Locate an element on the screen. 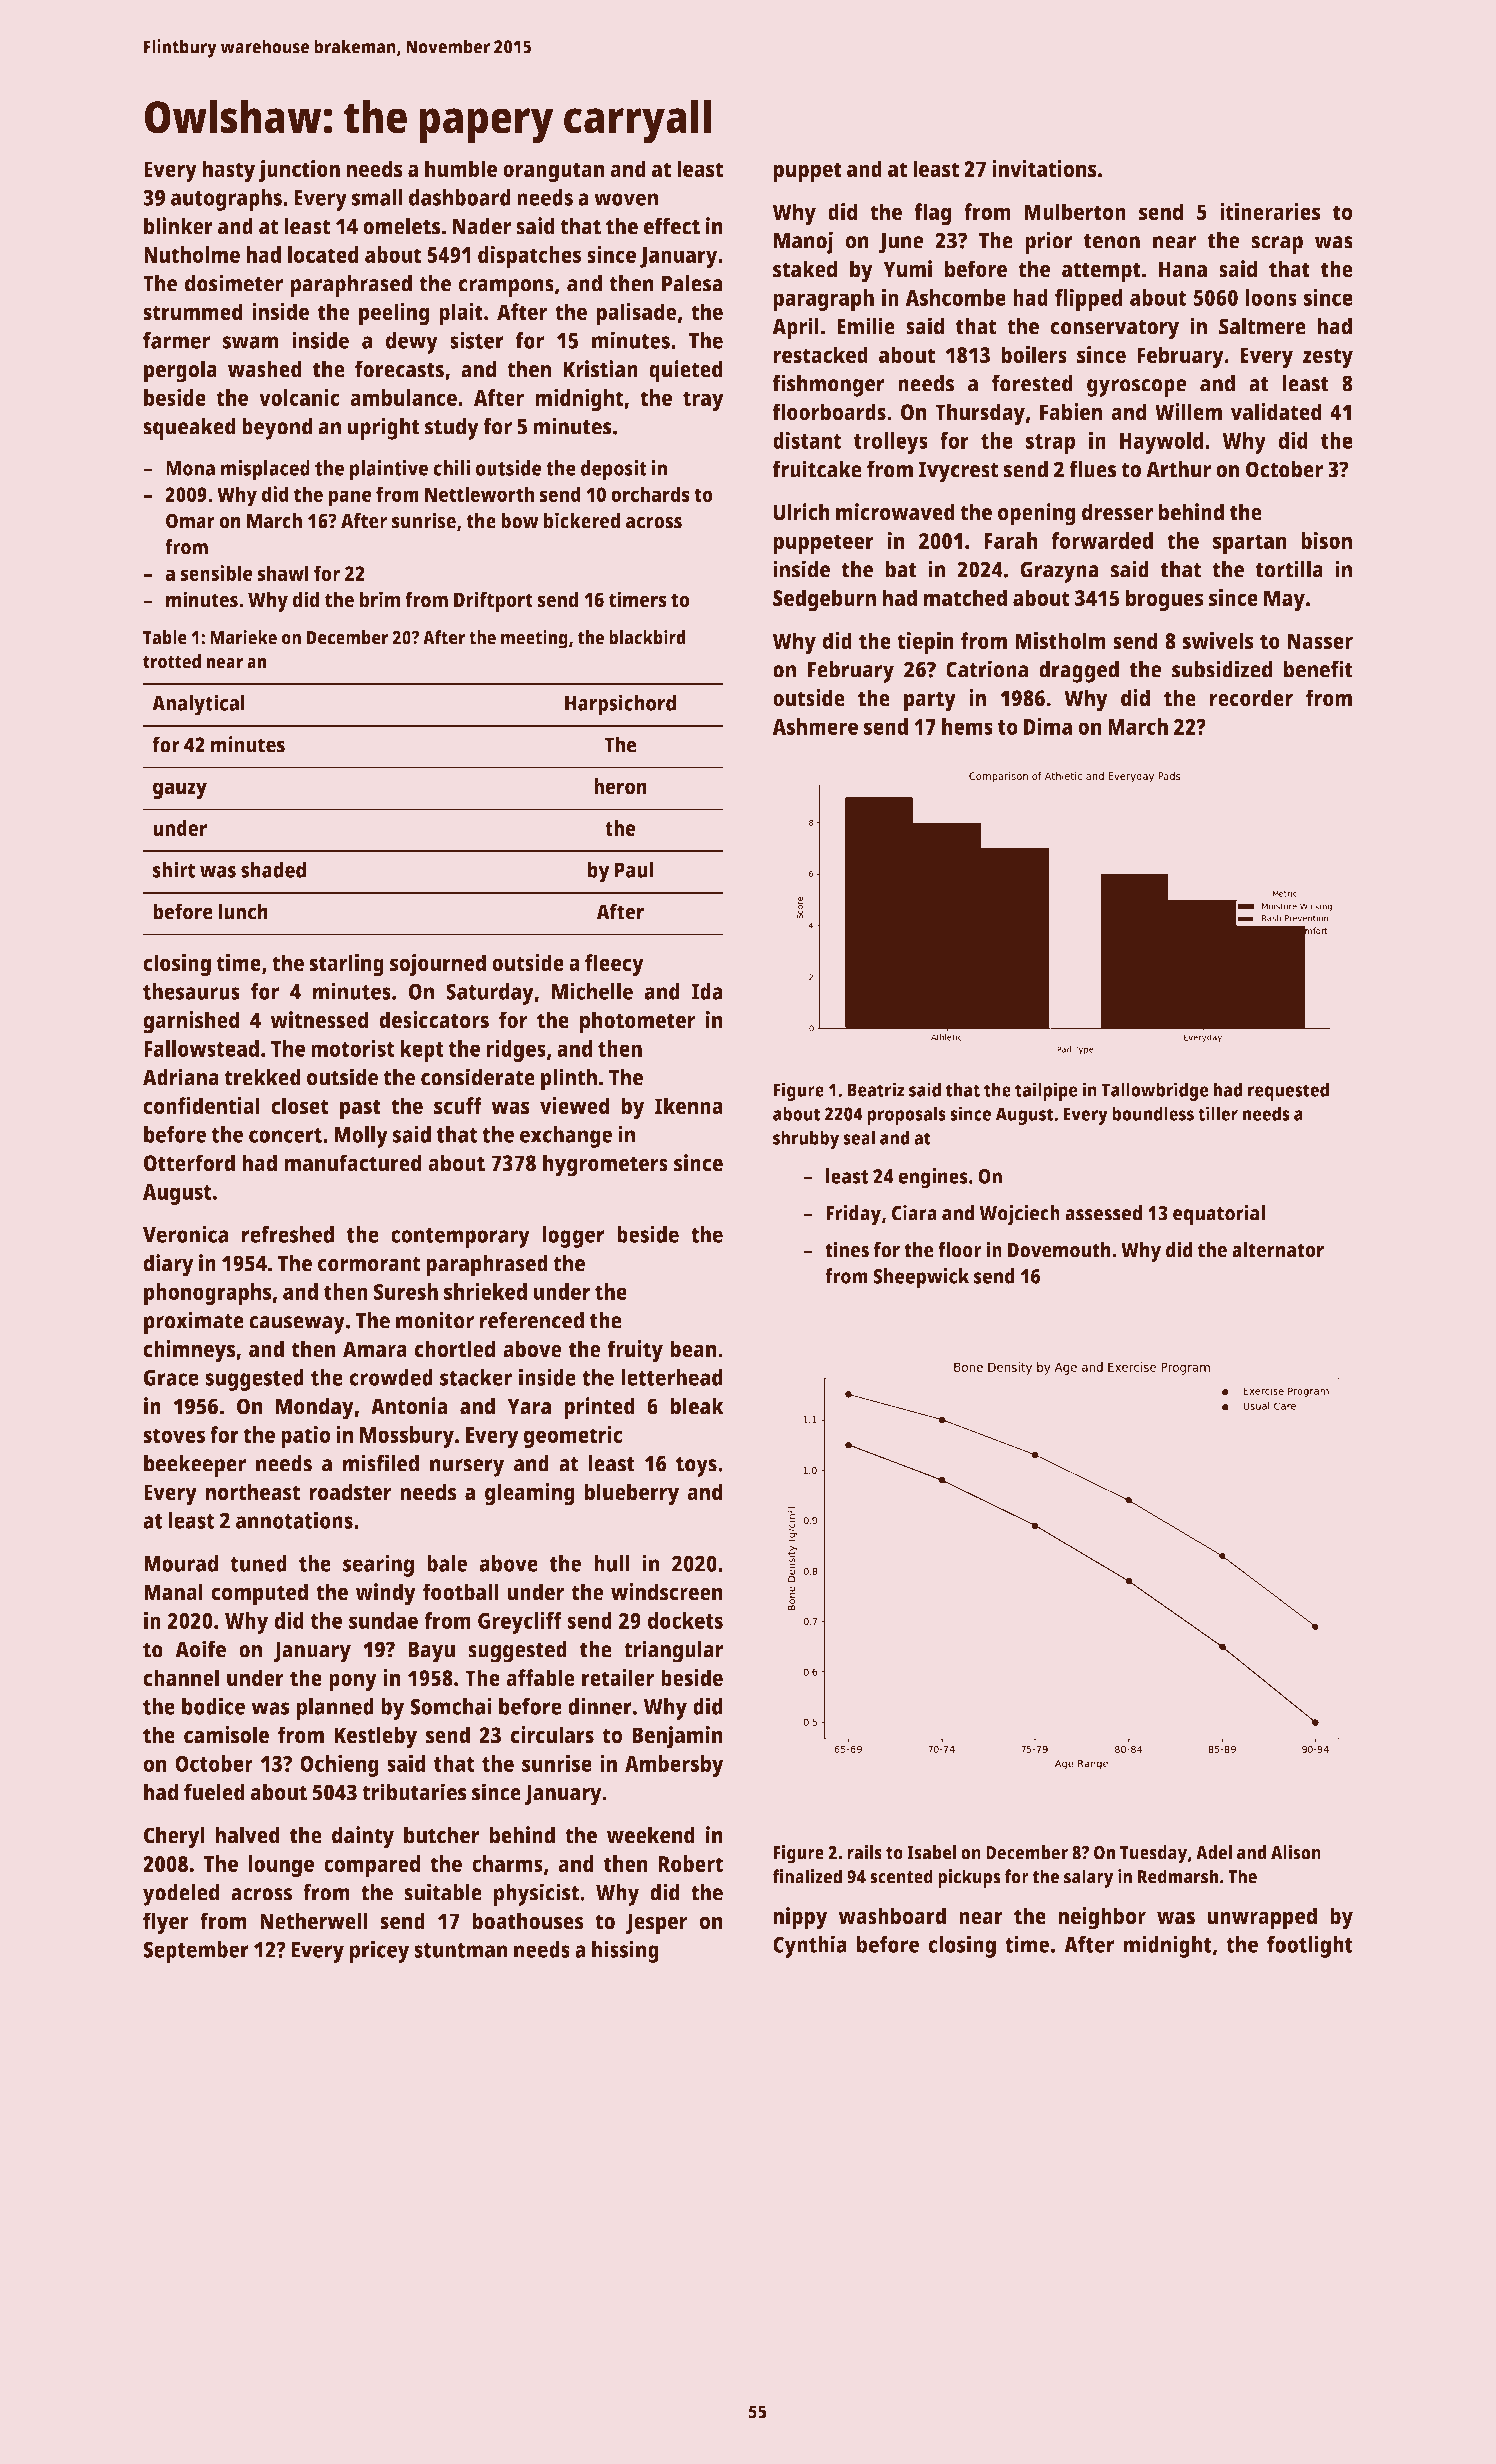  hasty is located at coordinates (228, 171).
